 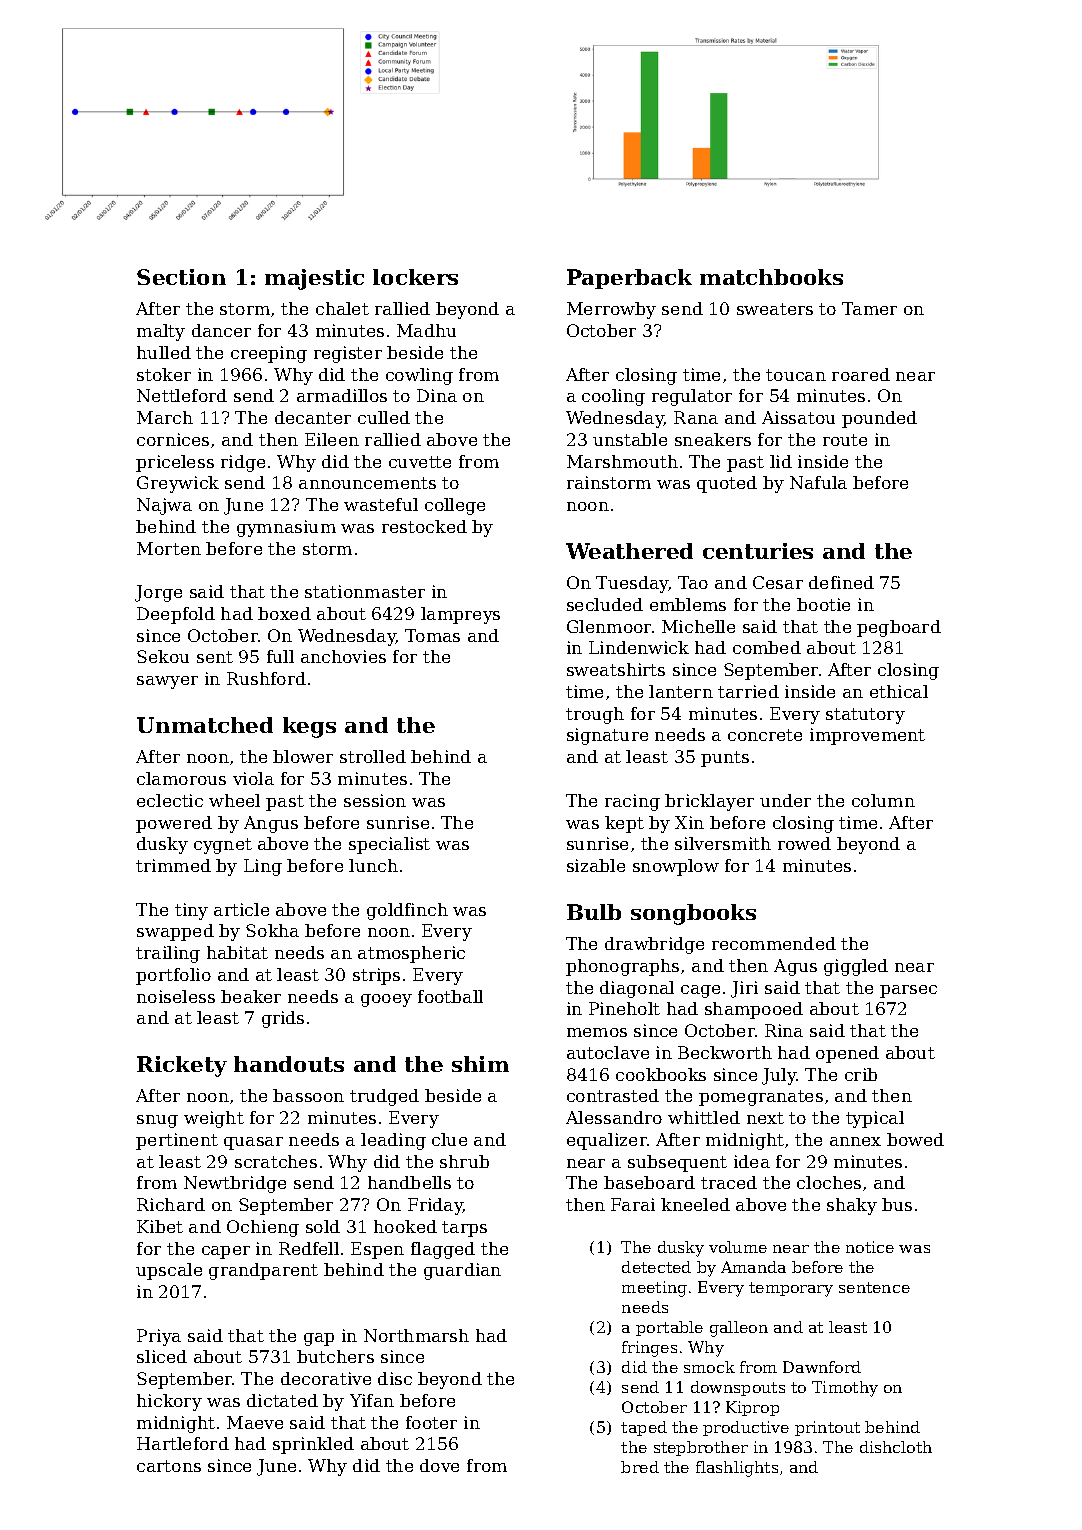 I want to click on snug, so click(x=157, y=1121).
